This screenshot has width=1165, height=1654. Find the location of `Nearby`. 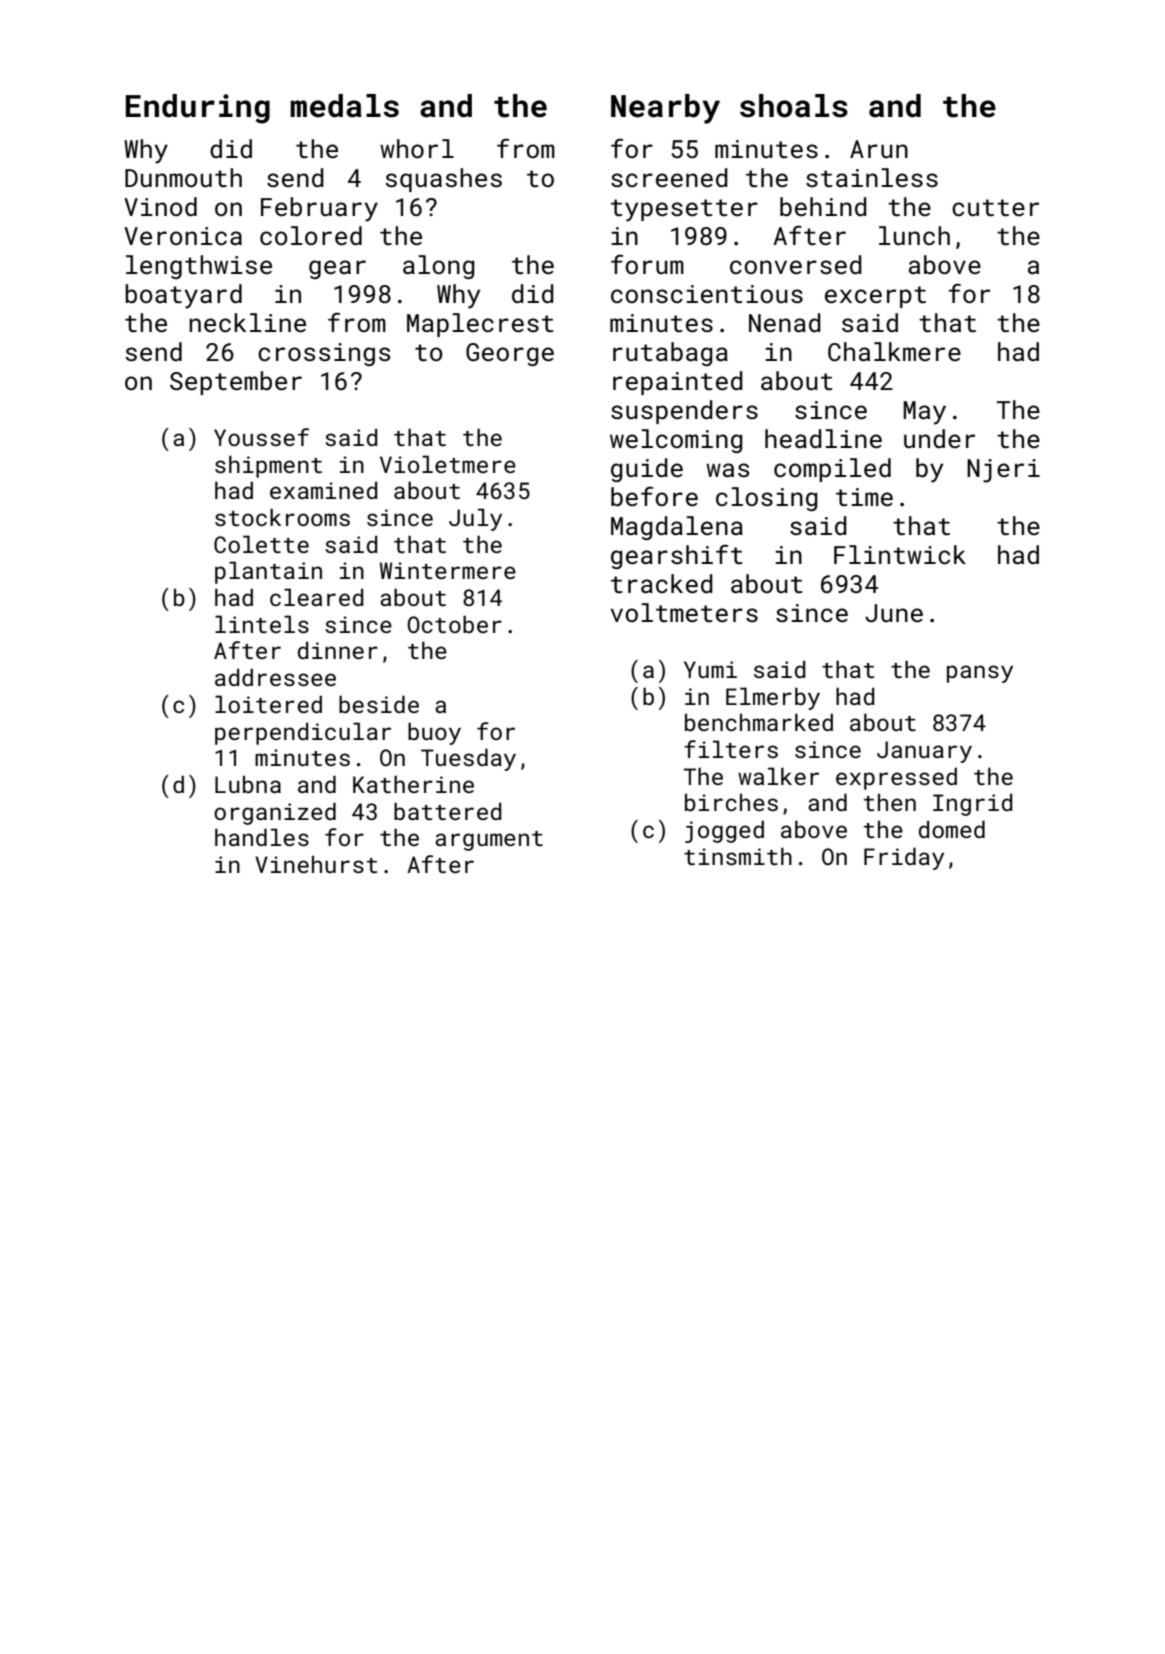

Nearby is located at coordinates (665, 109).
